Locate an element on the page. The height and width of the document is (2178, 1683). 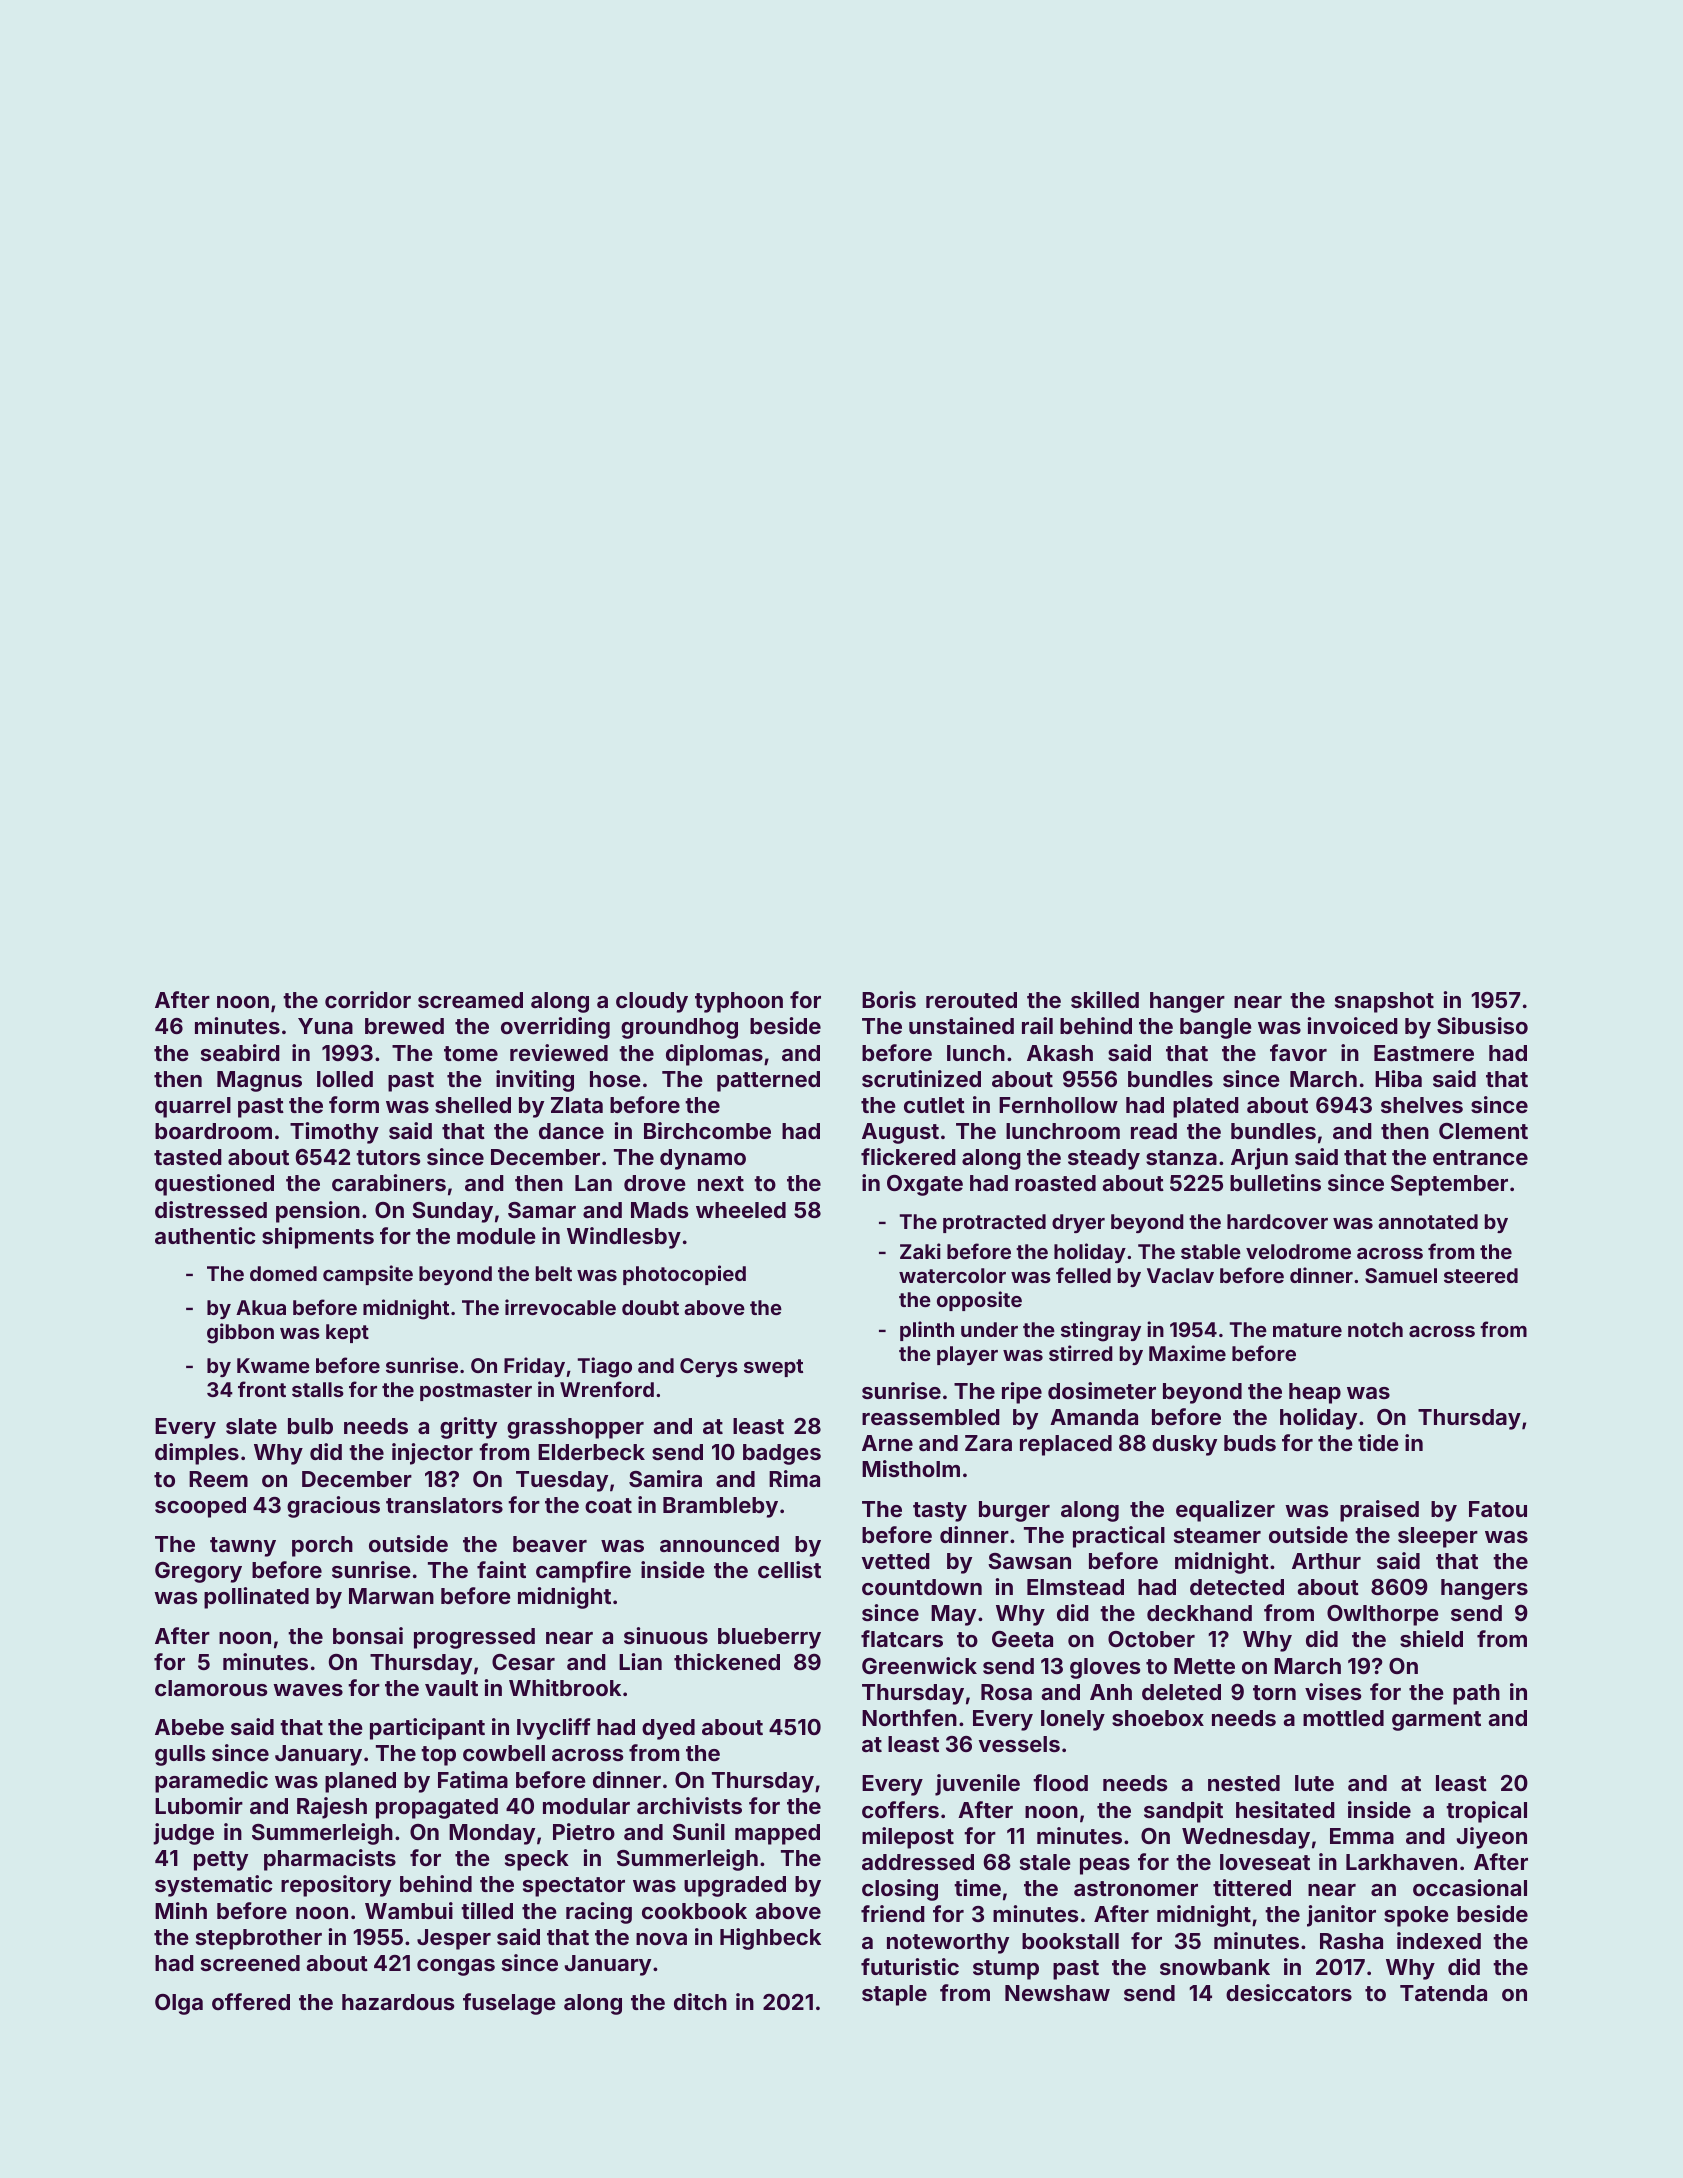
Sawsan is located at coordinates (1029, 1561).
